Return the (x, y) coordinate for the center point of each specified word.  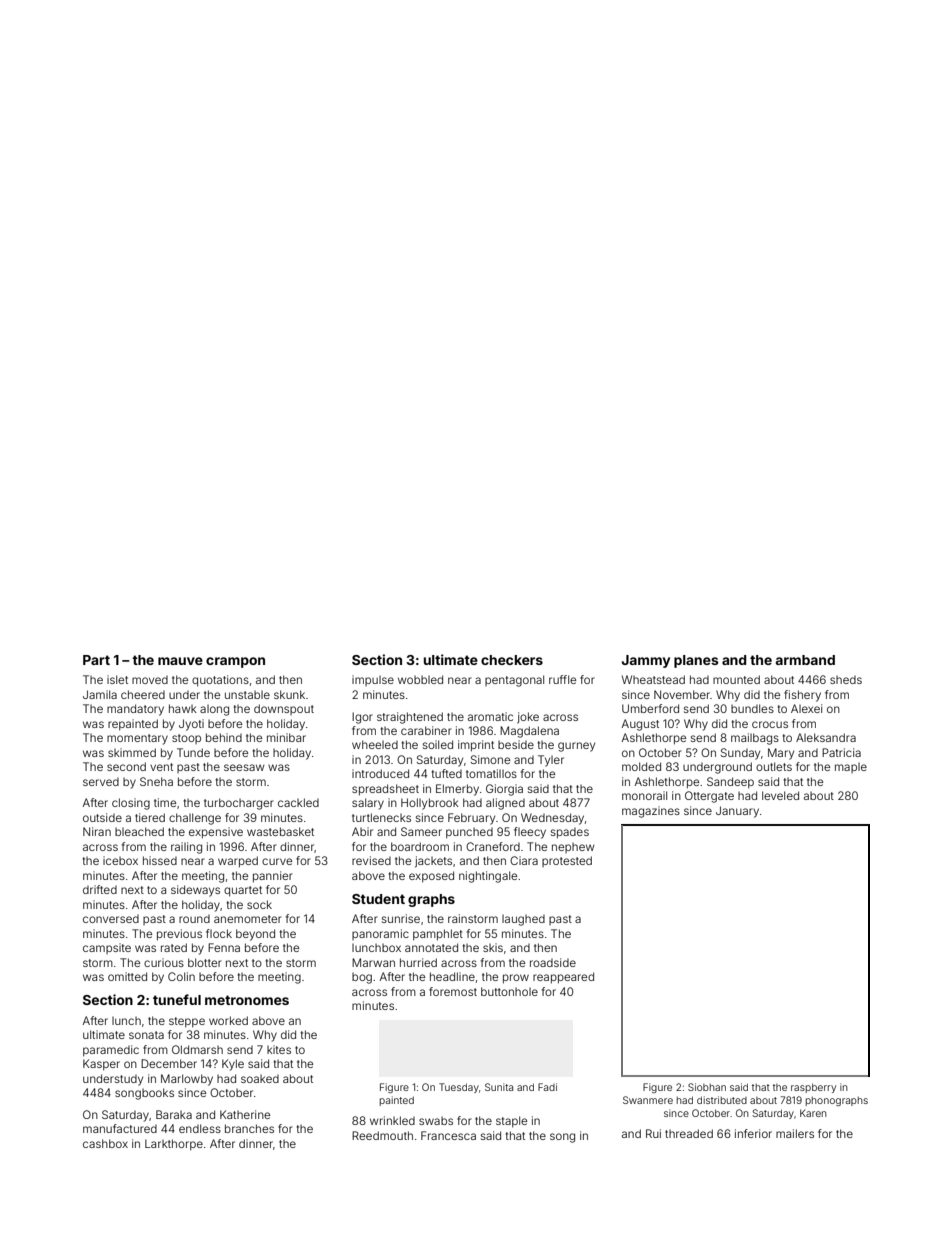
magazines (651, 812)
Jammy (645, 661)
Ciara (524, 860)
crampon (235, 662)
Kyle (233, 1065)
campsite (107, 948)
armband (805, 660)
